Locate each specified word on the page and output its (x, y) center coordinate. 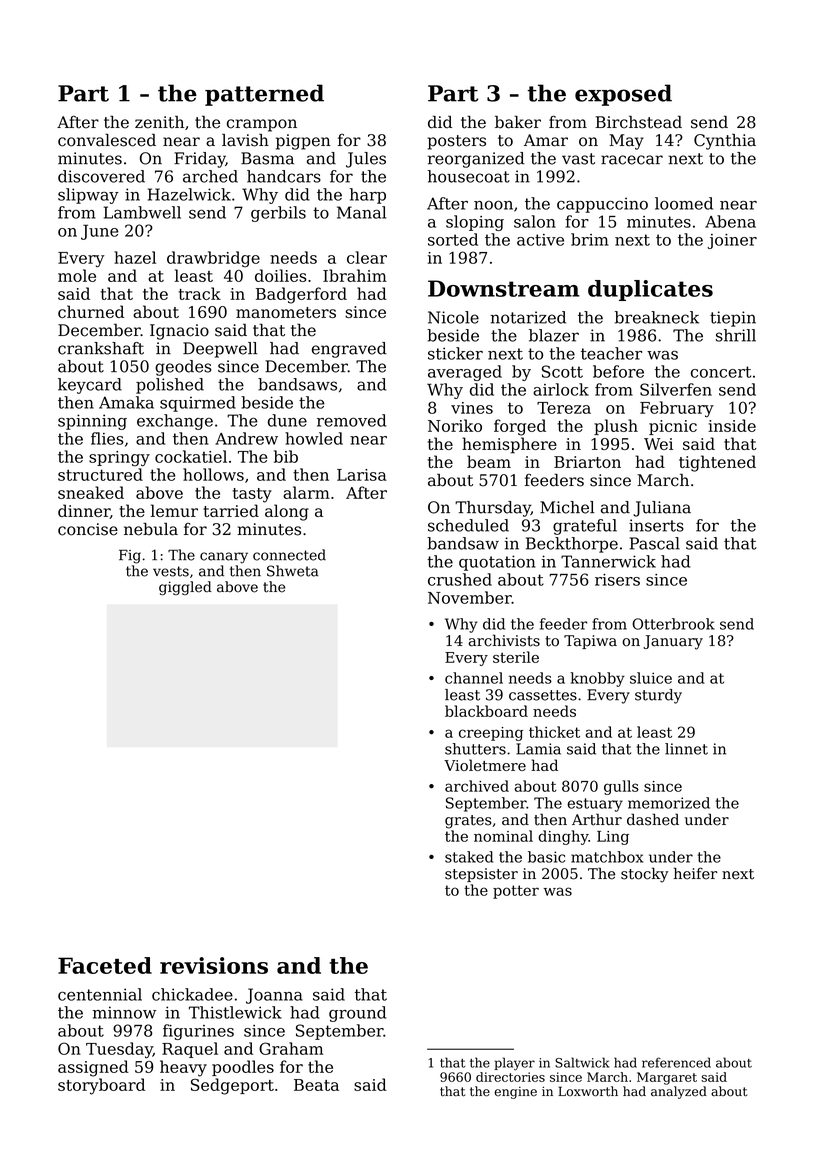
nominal (503, 836)
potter (516, 892)
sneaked (91, 492)
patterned (264, 95)
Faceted (105, 965)
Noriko (455, 425)
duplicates (650, 290)
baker (518, 122)
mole (77, 275)
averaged (465, 373)
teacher (611, 353)
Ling (613, 838)
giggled (185, 588)
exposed (623, 95)
